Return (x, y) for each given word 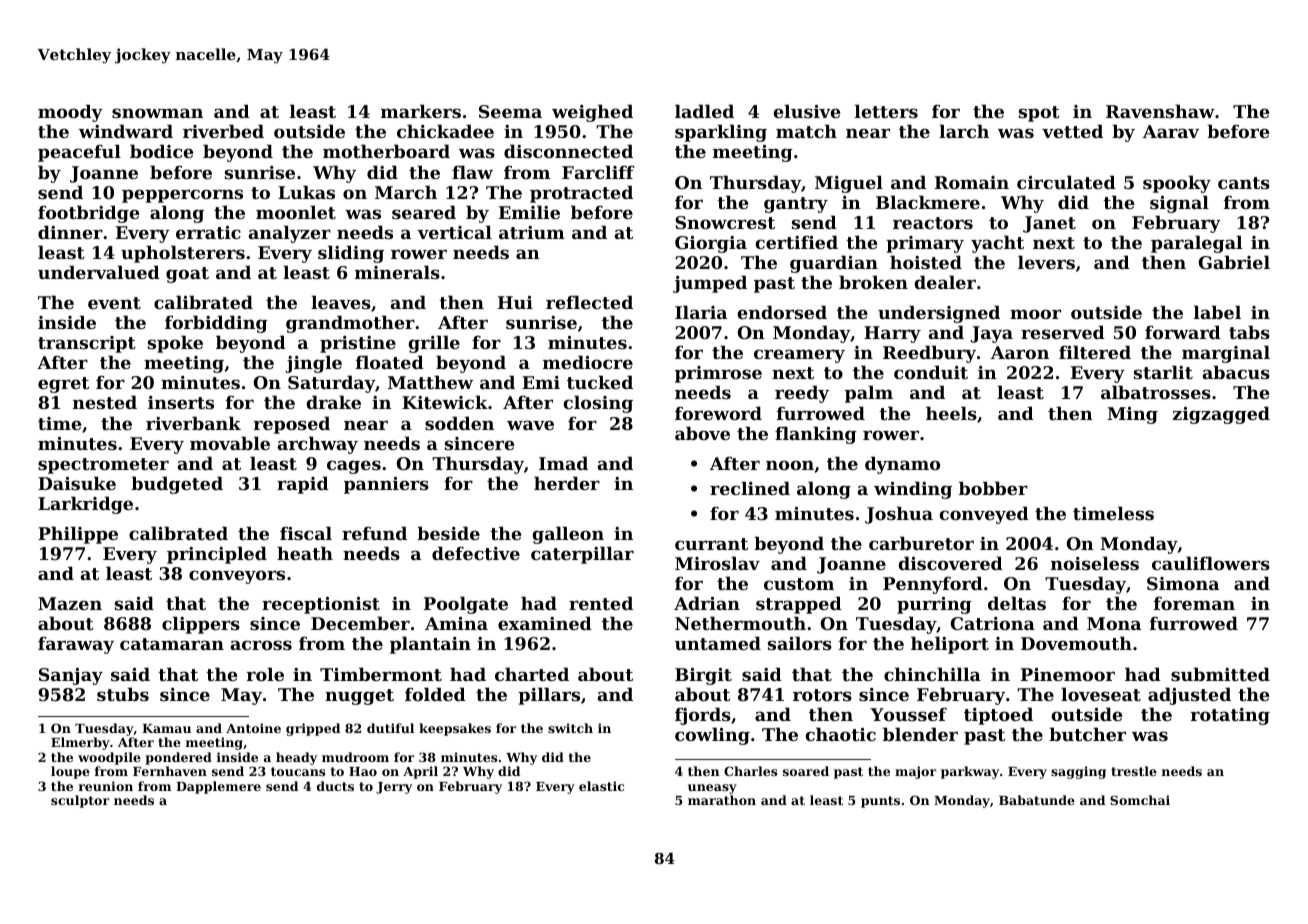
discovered (950, 563)
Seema (510, 111)
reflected (589, 302)
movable (230, 443)
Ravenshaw (1160, 111)
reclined (750, 488)
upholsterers (183, 254)
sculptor (80, 801)
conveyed (984, 515)
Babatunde (1037, 800)
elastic (601, 786)
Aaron (1020, 352)
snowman (157, 113)
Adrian (707, 603)
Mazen (70, 603)
